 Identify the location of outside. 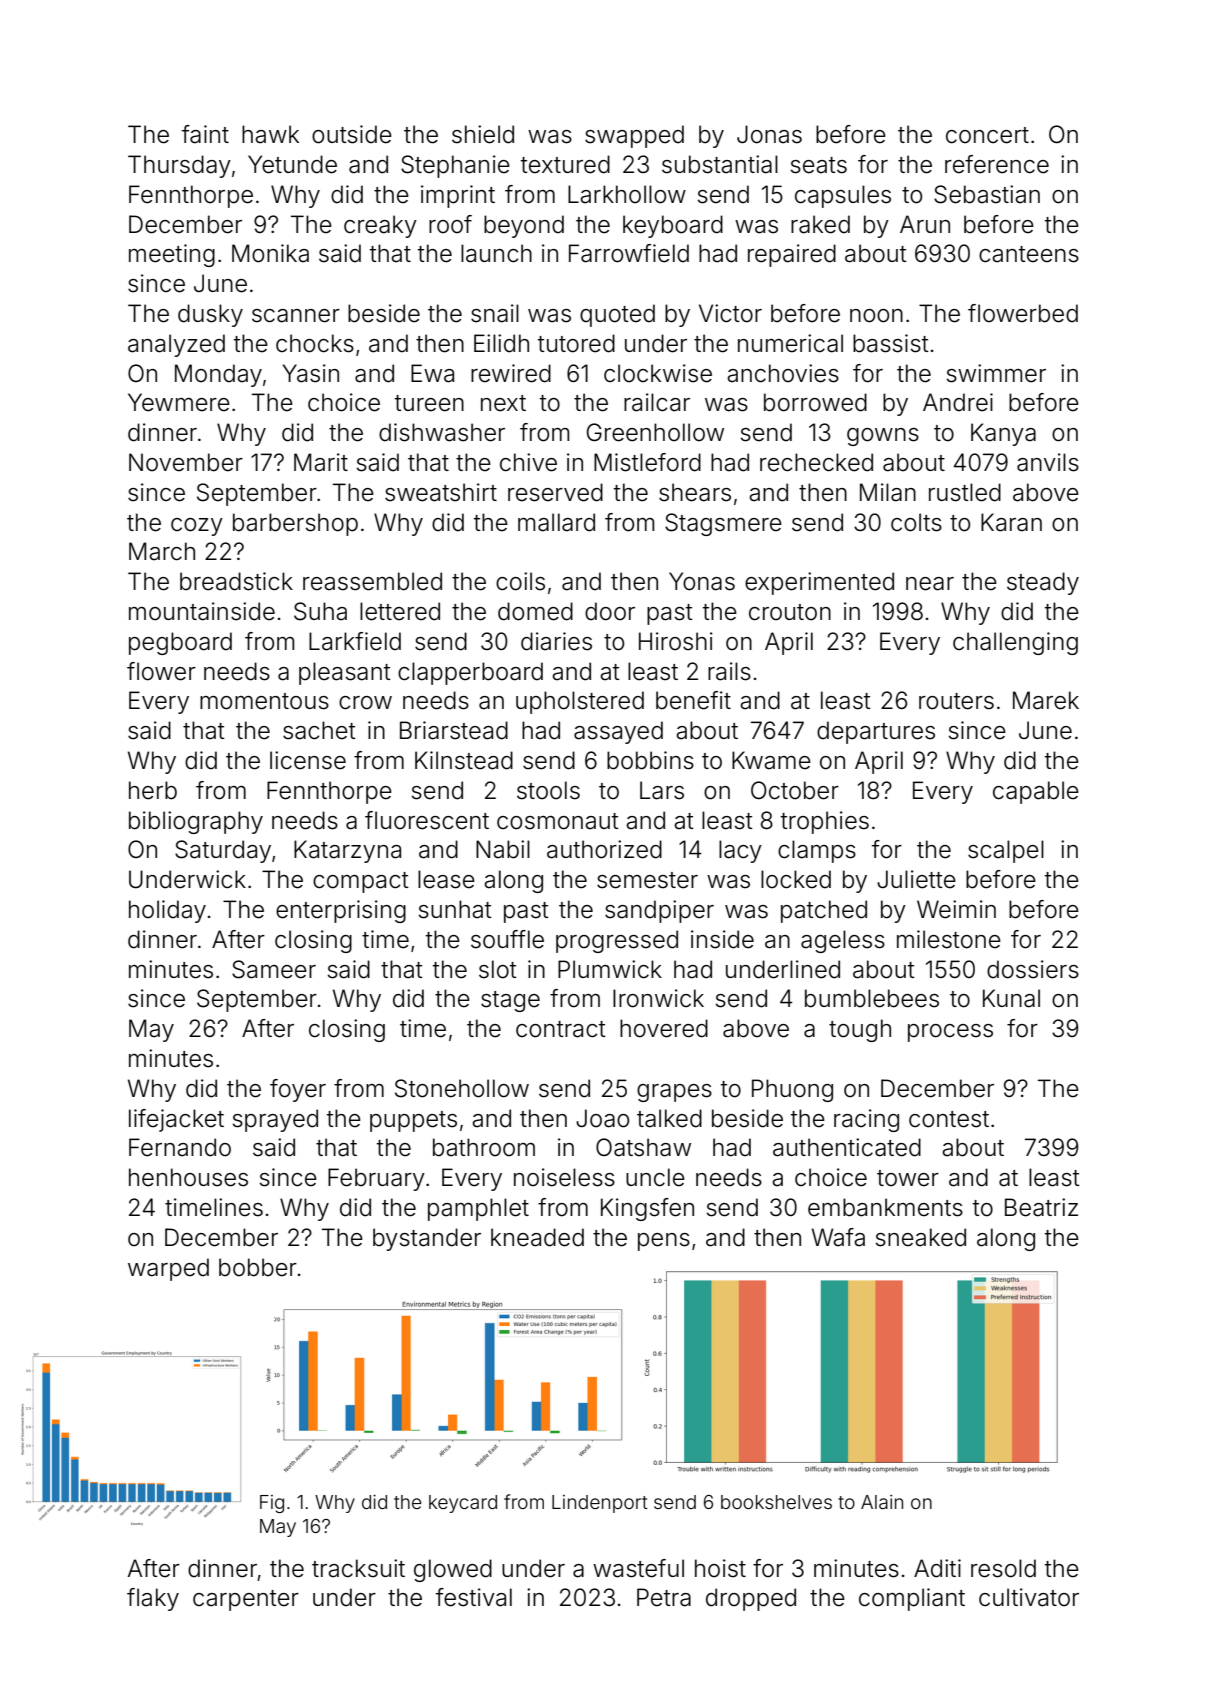
(352, 134).
